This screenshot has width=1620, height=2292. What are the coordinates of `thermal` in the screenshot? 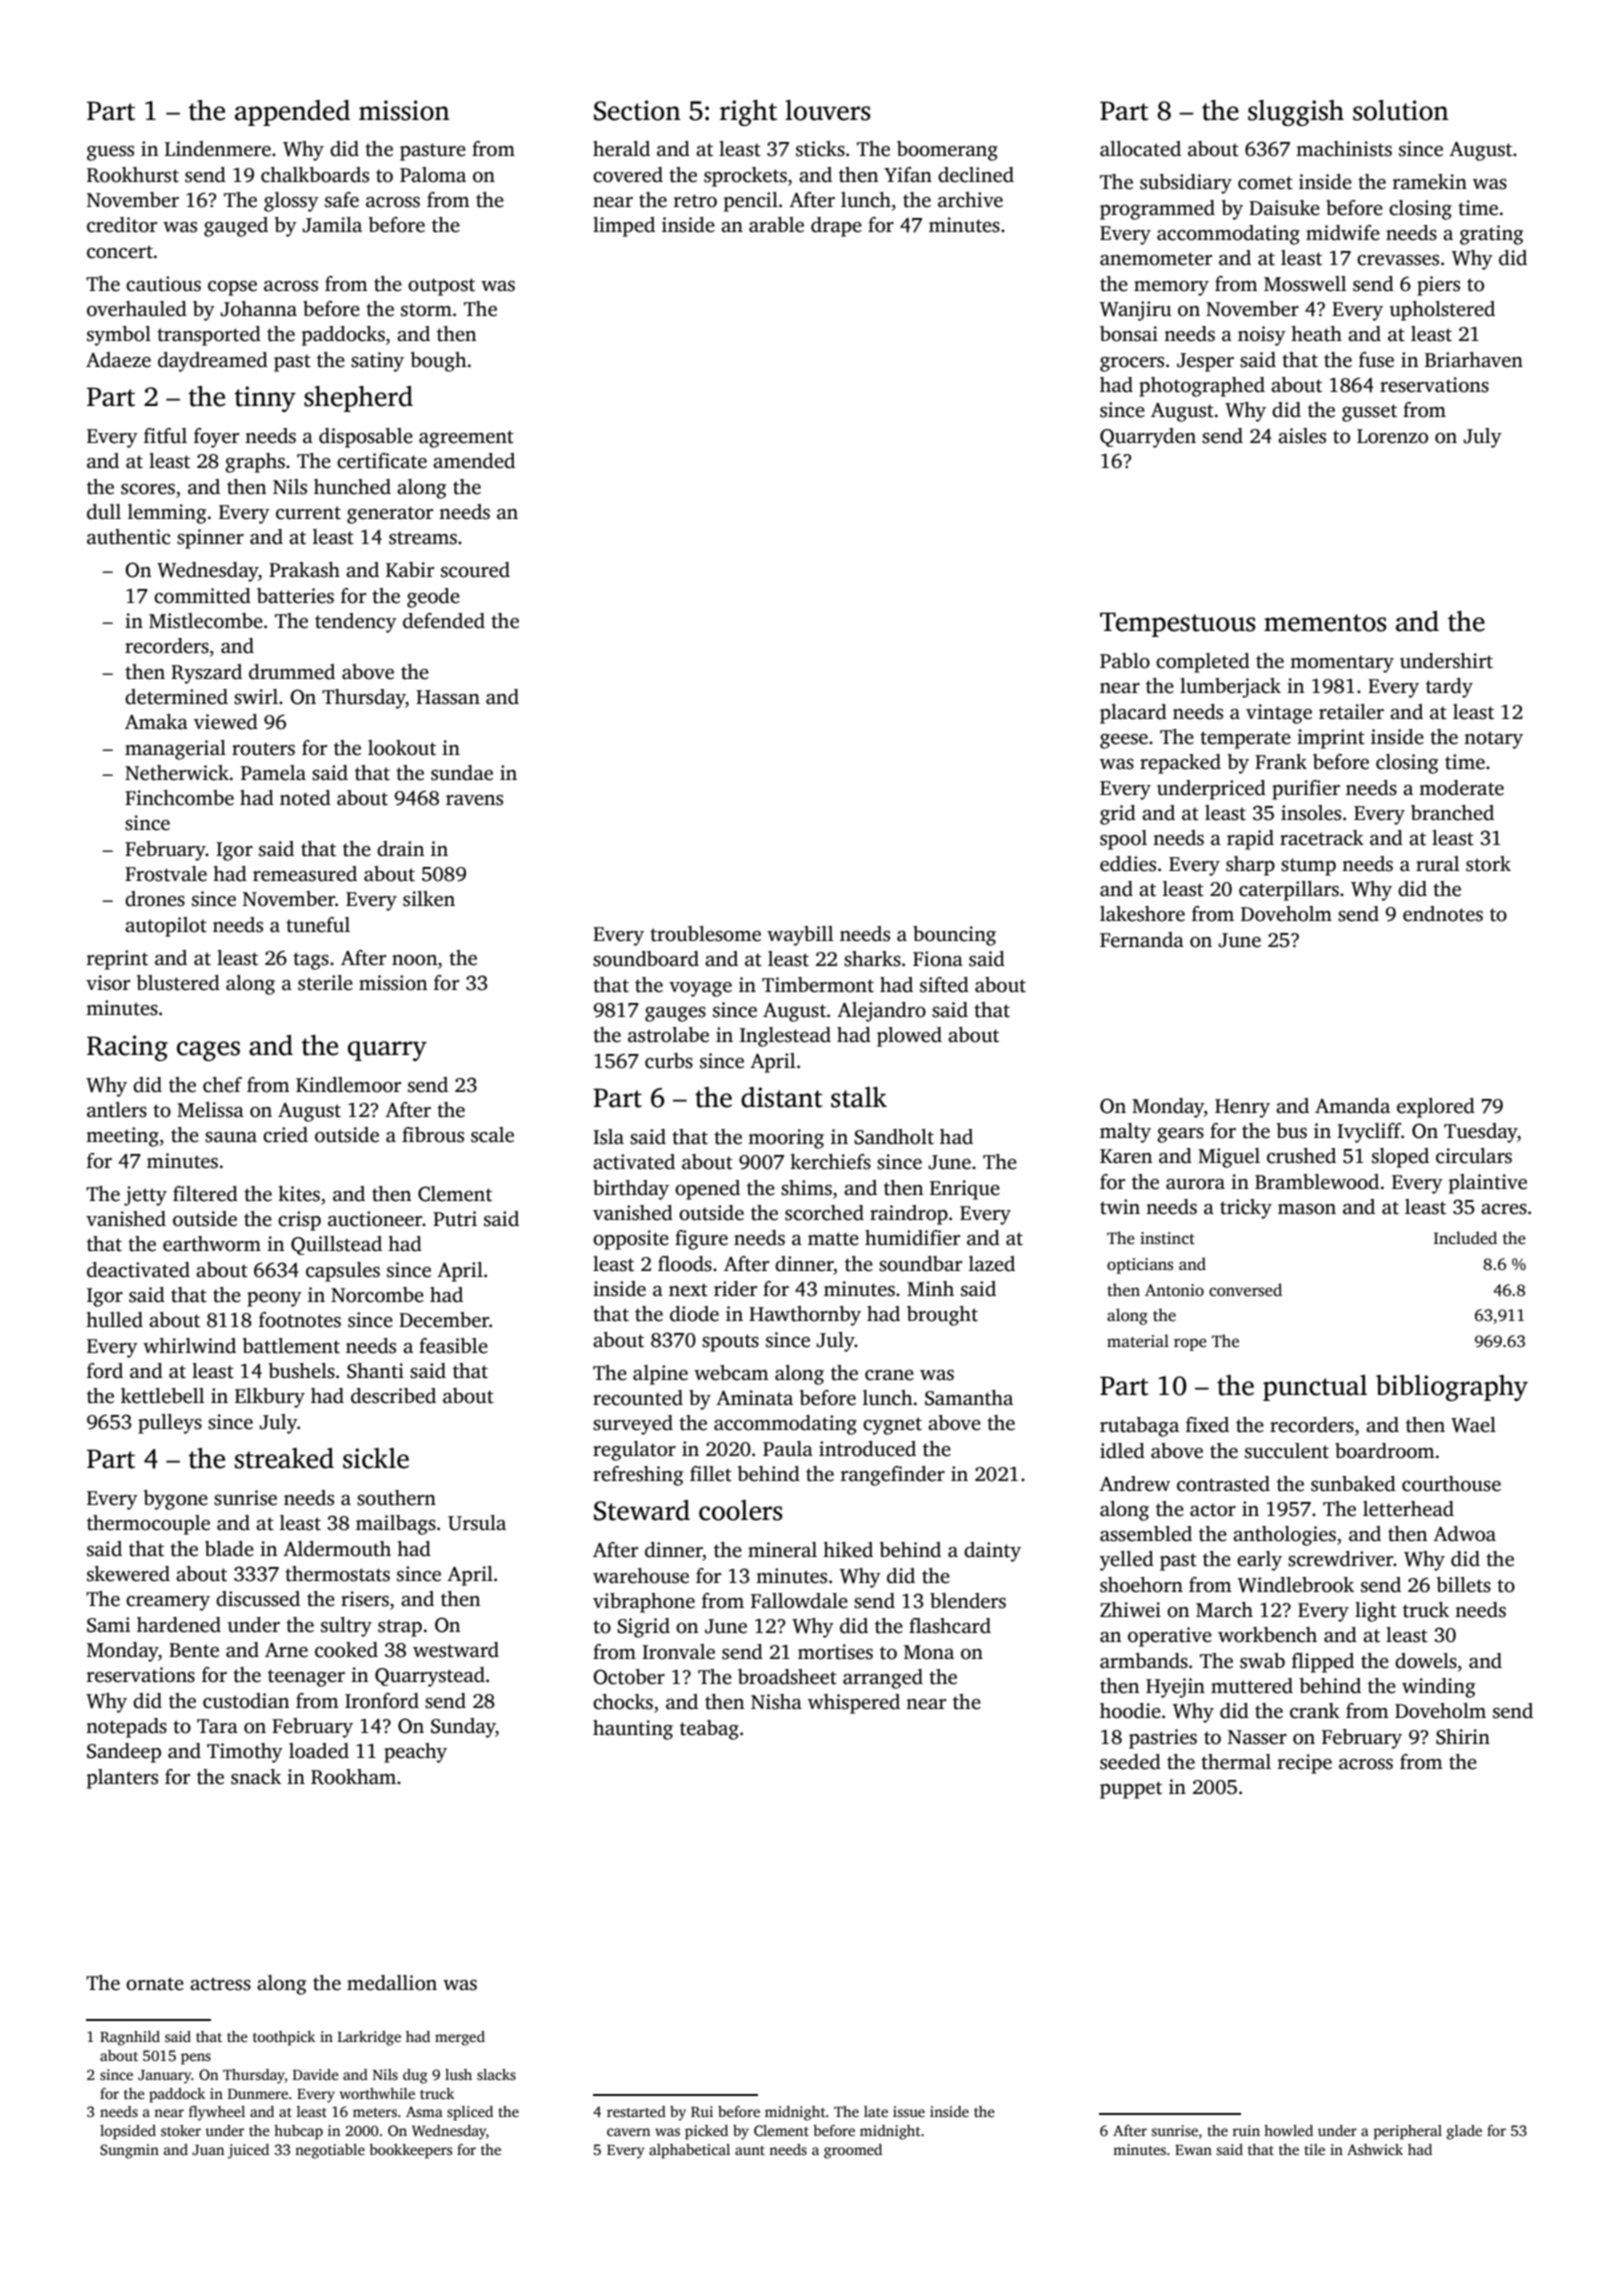 It's located at (1236, 1762).
